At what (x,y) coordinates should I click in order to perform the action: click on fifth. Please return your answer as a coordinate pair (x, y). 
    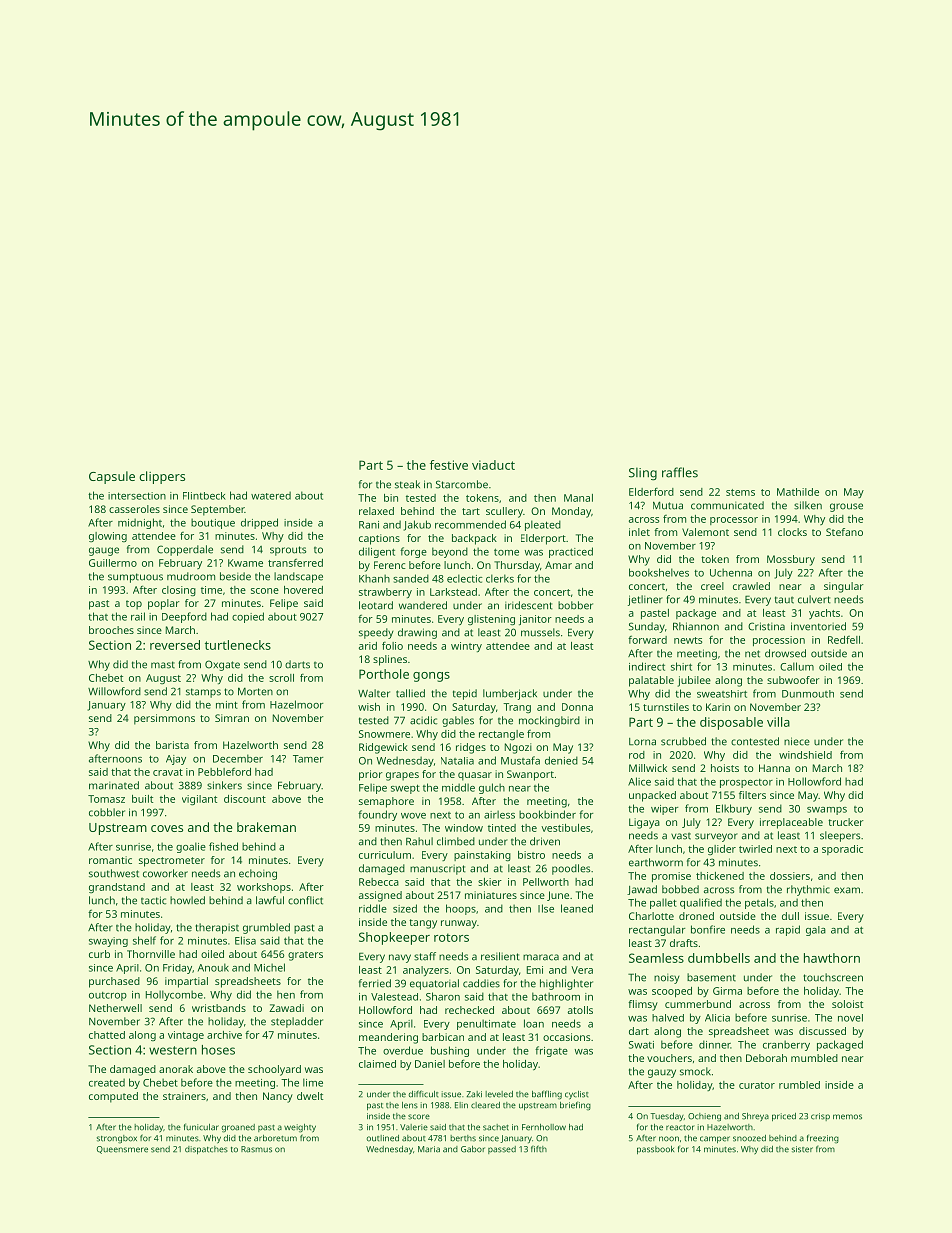
    Looking at the image, I should click on (539, 1148).
